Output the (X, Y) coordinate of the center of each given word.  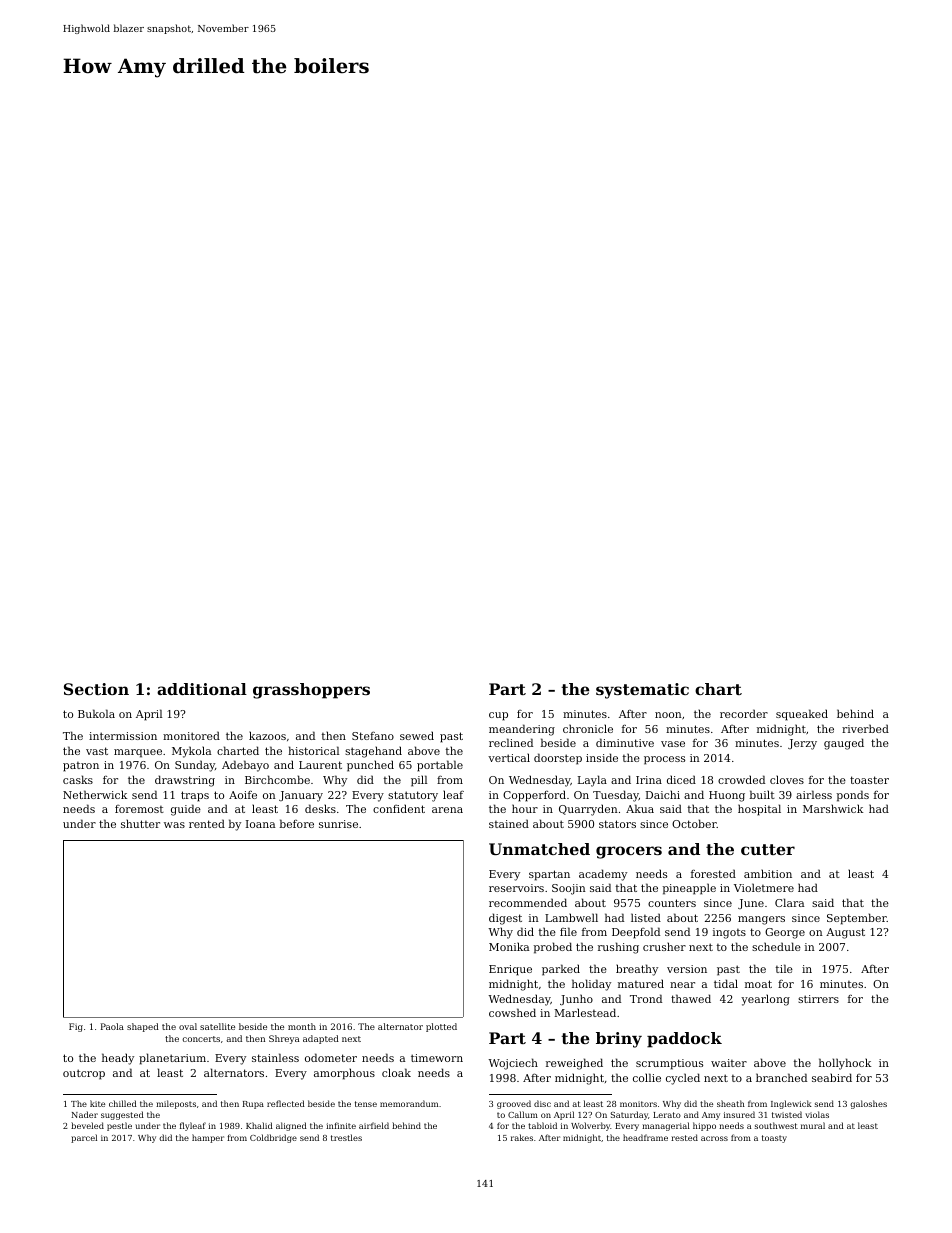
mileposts (176, 1104)
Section (96, 689)
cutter (768, 849)
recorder (744, 713)
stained (509, 823)
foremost (139, 809)
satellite (217, 1026)
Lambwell (571, 917)
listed (646, 917)
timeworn (437, 1058)
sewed (417, 735)
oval (188, 1026)
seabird (832, 1077)
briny (619, 1040)
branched (781, 1077)
